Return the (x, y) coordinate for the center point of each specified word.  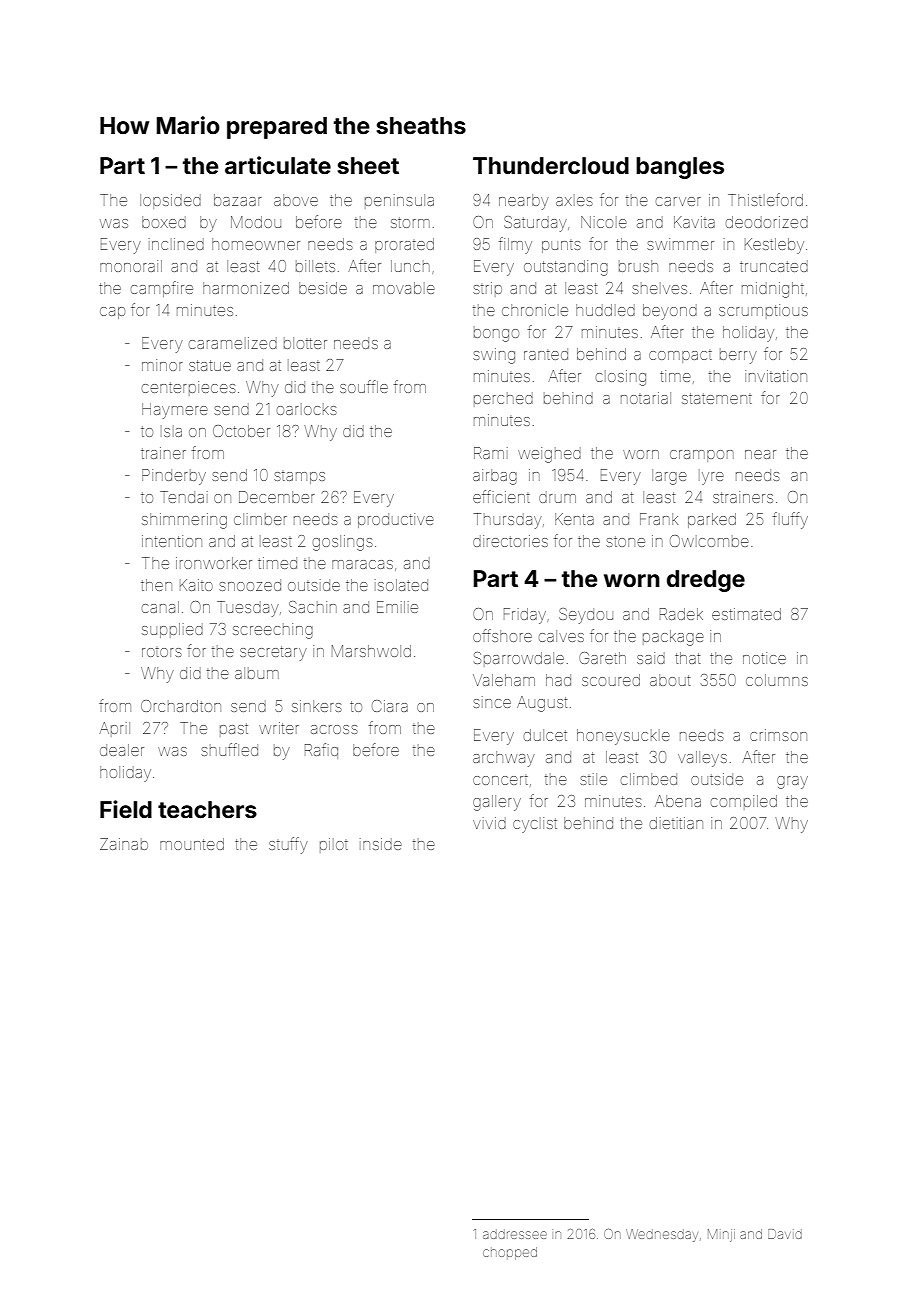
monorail (131, 266)
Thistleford (765, 199)
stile (593, 779)
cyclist (535, 825)
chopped (510, 1253)
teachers (207, 810)
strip (487, 289)
